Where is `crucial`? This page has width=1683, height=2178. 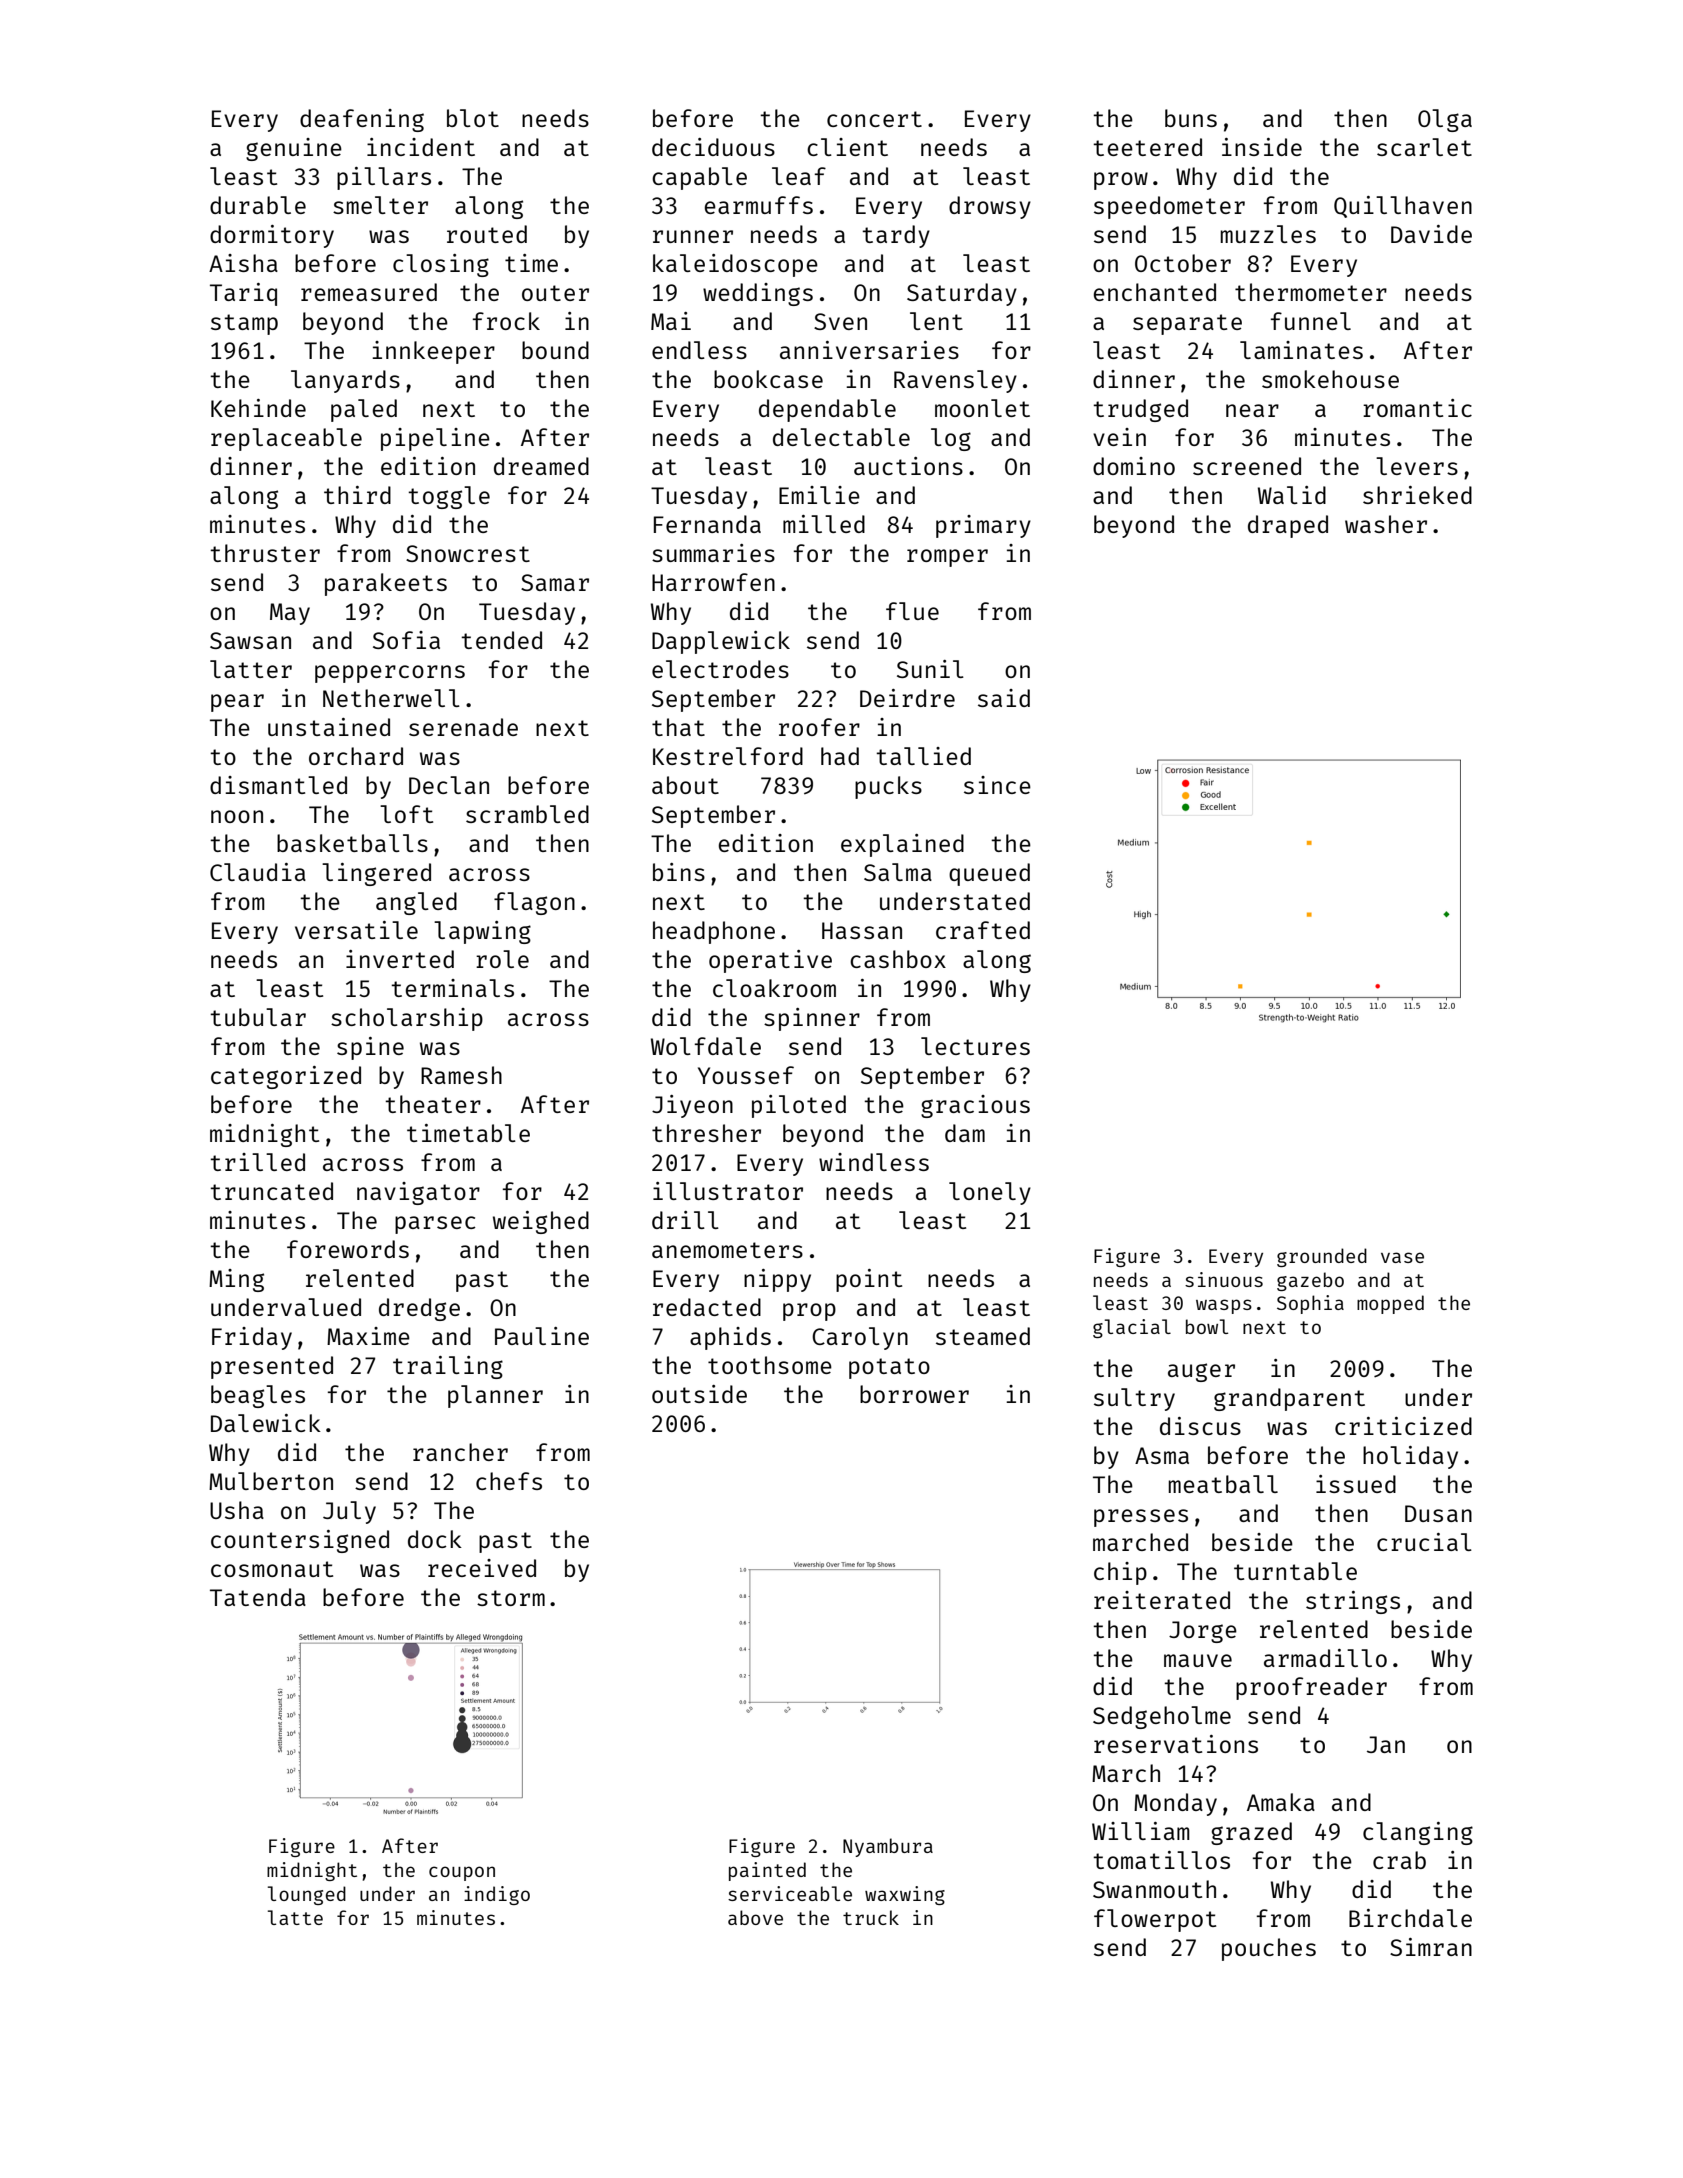
crucial is located at coordinates (1424, 1542).
